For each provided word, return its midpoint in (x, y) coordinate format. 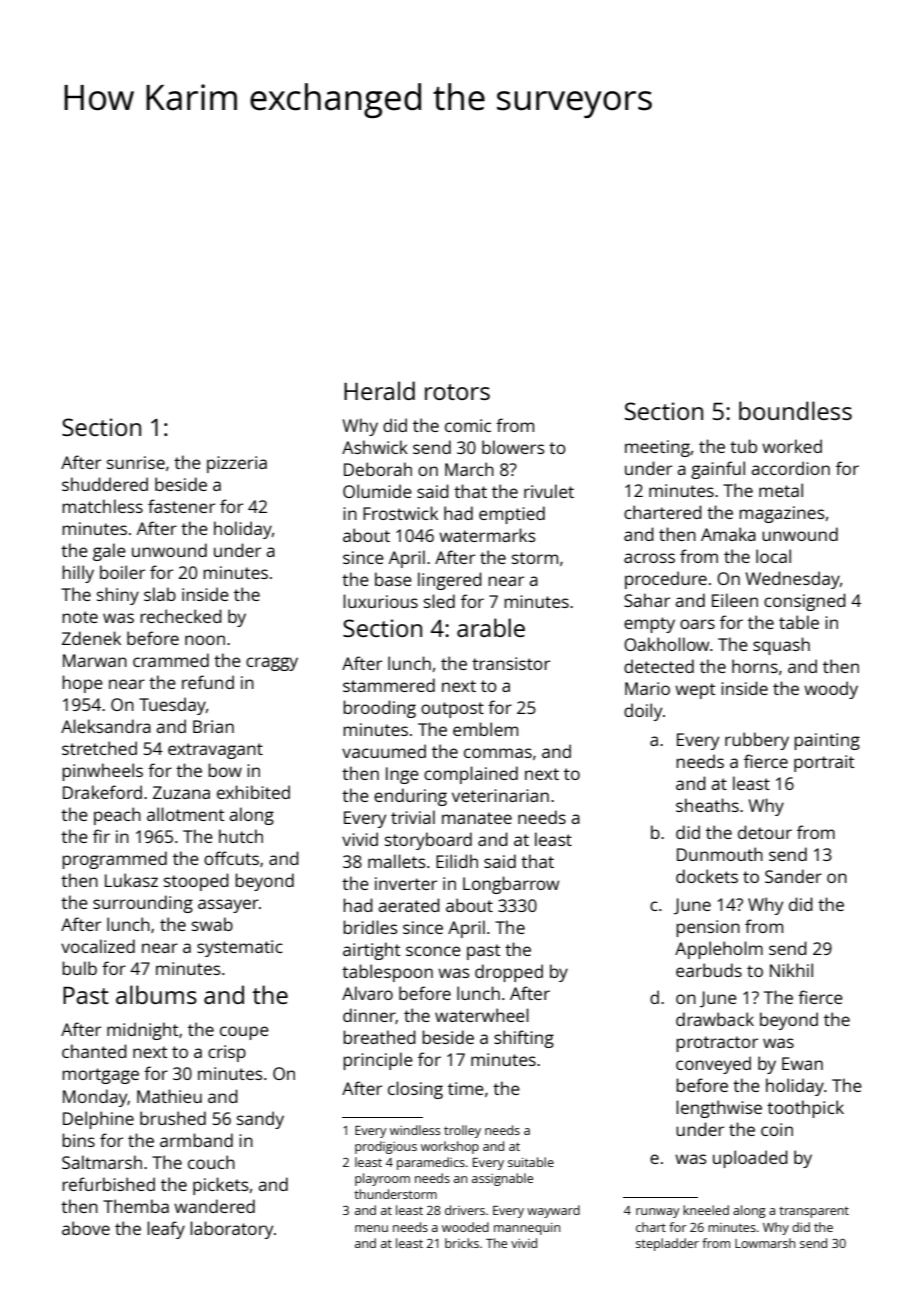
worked (792, 446)
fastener (181, 506)
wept (695, 691)
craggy (272, 664)
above (86, 1228)
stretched (99, 748)
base (393, 579)
